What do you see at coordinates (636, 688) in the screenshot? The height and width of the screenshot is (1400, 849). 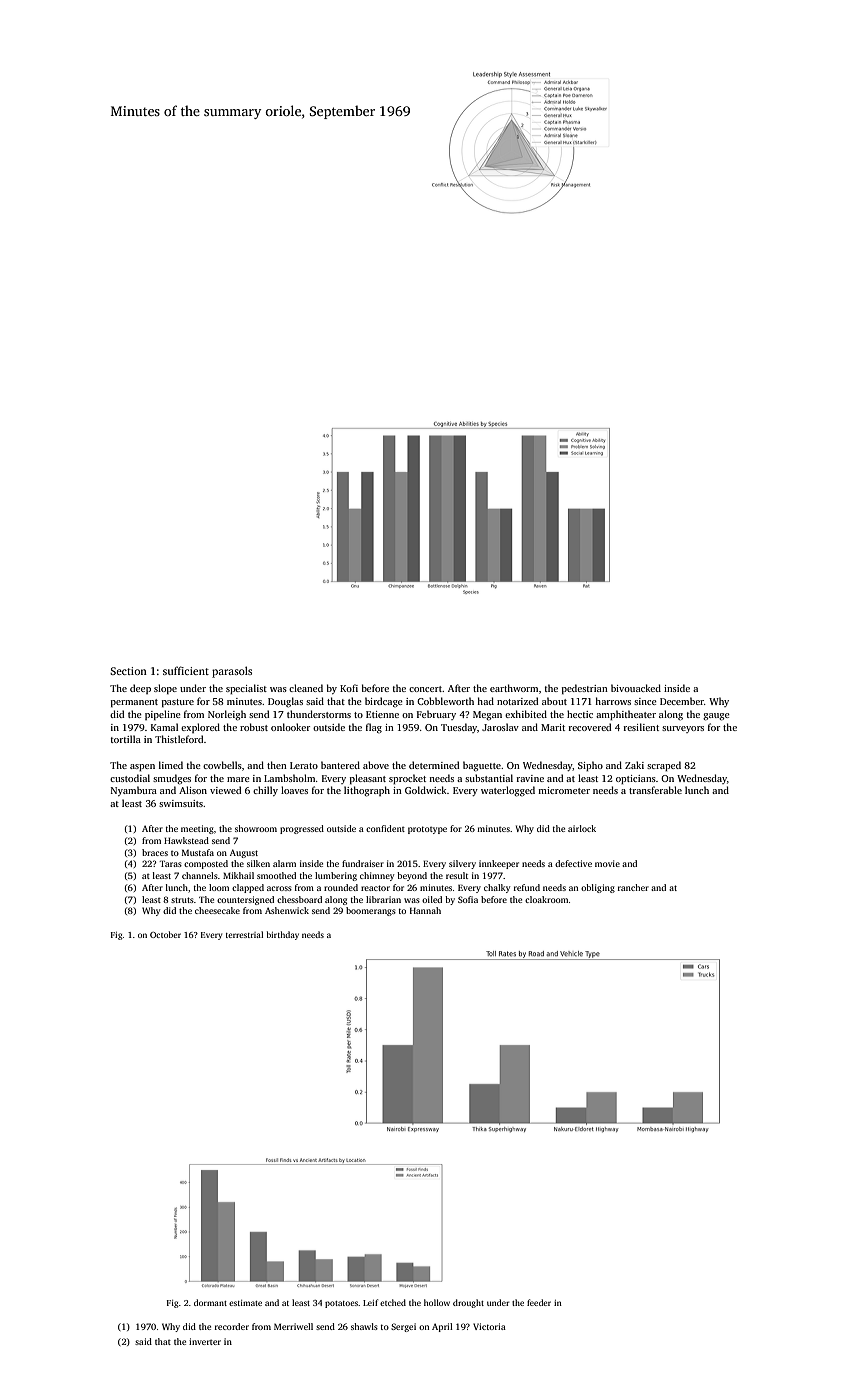 I see `bivouacked` at bounding box center [636, 688].
